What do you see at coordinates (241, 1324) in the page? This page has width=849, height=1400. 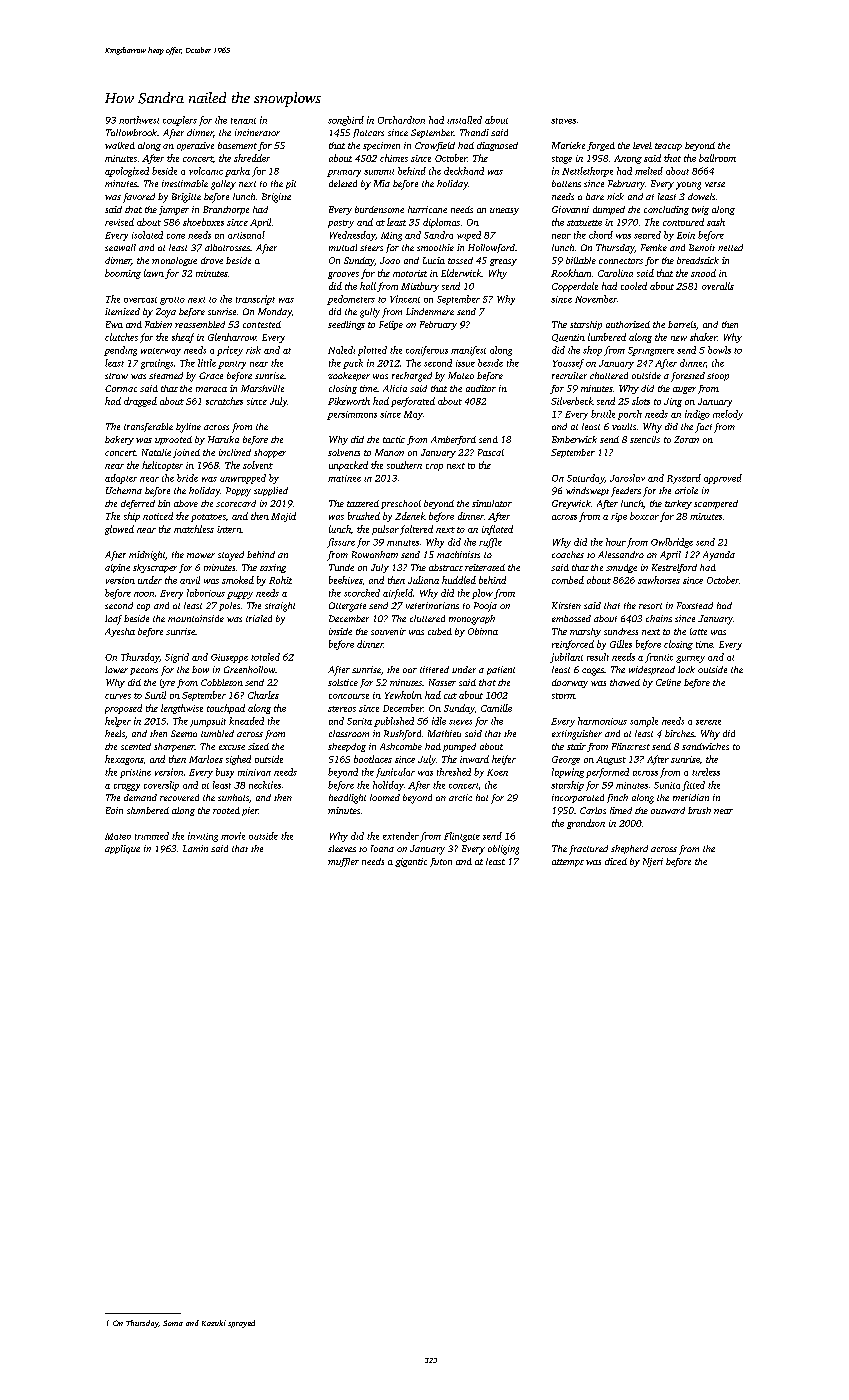 I see `sprayed` at bounding box center [241, 1324].
